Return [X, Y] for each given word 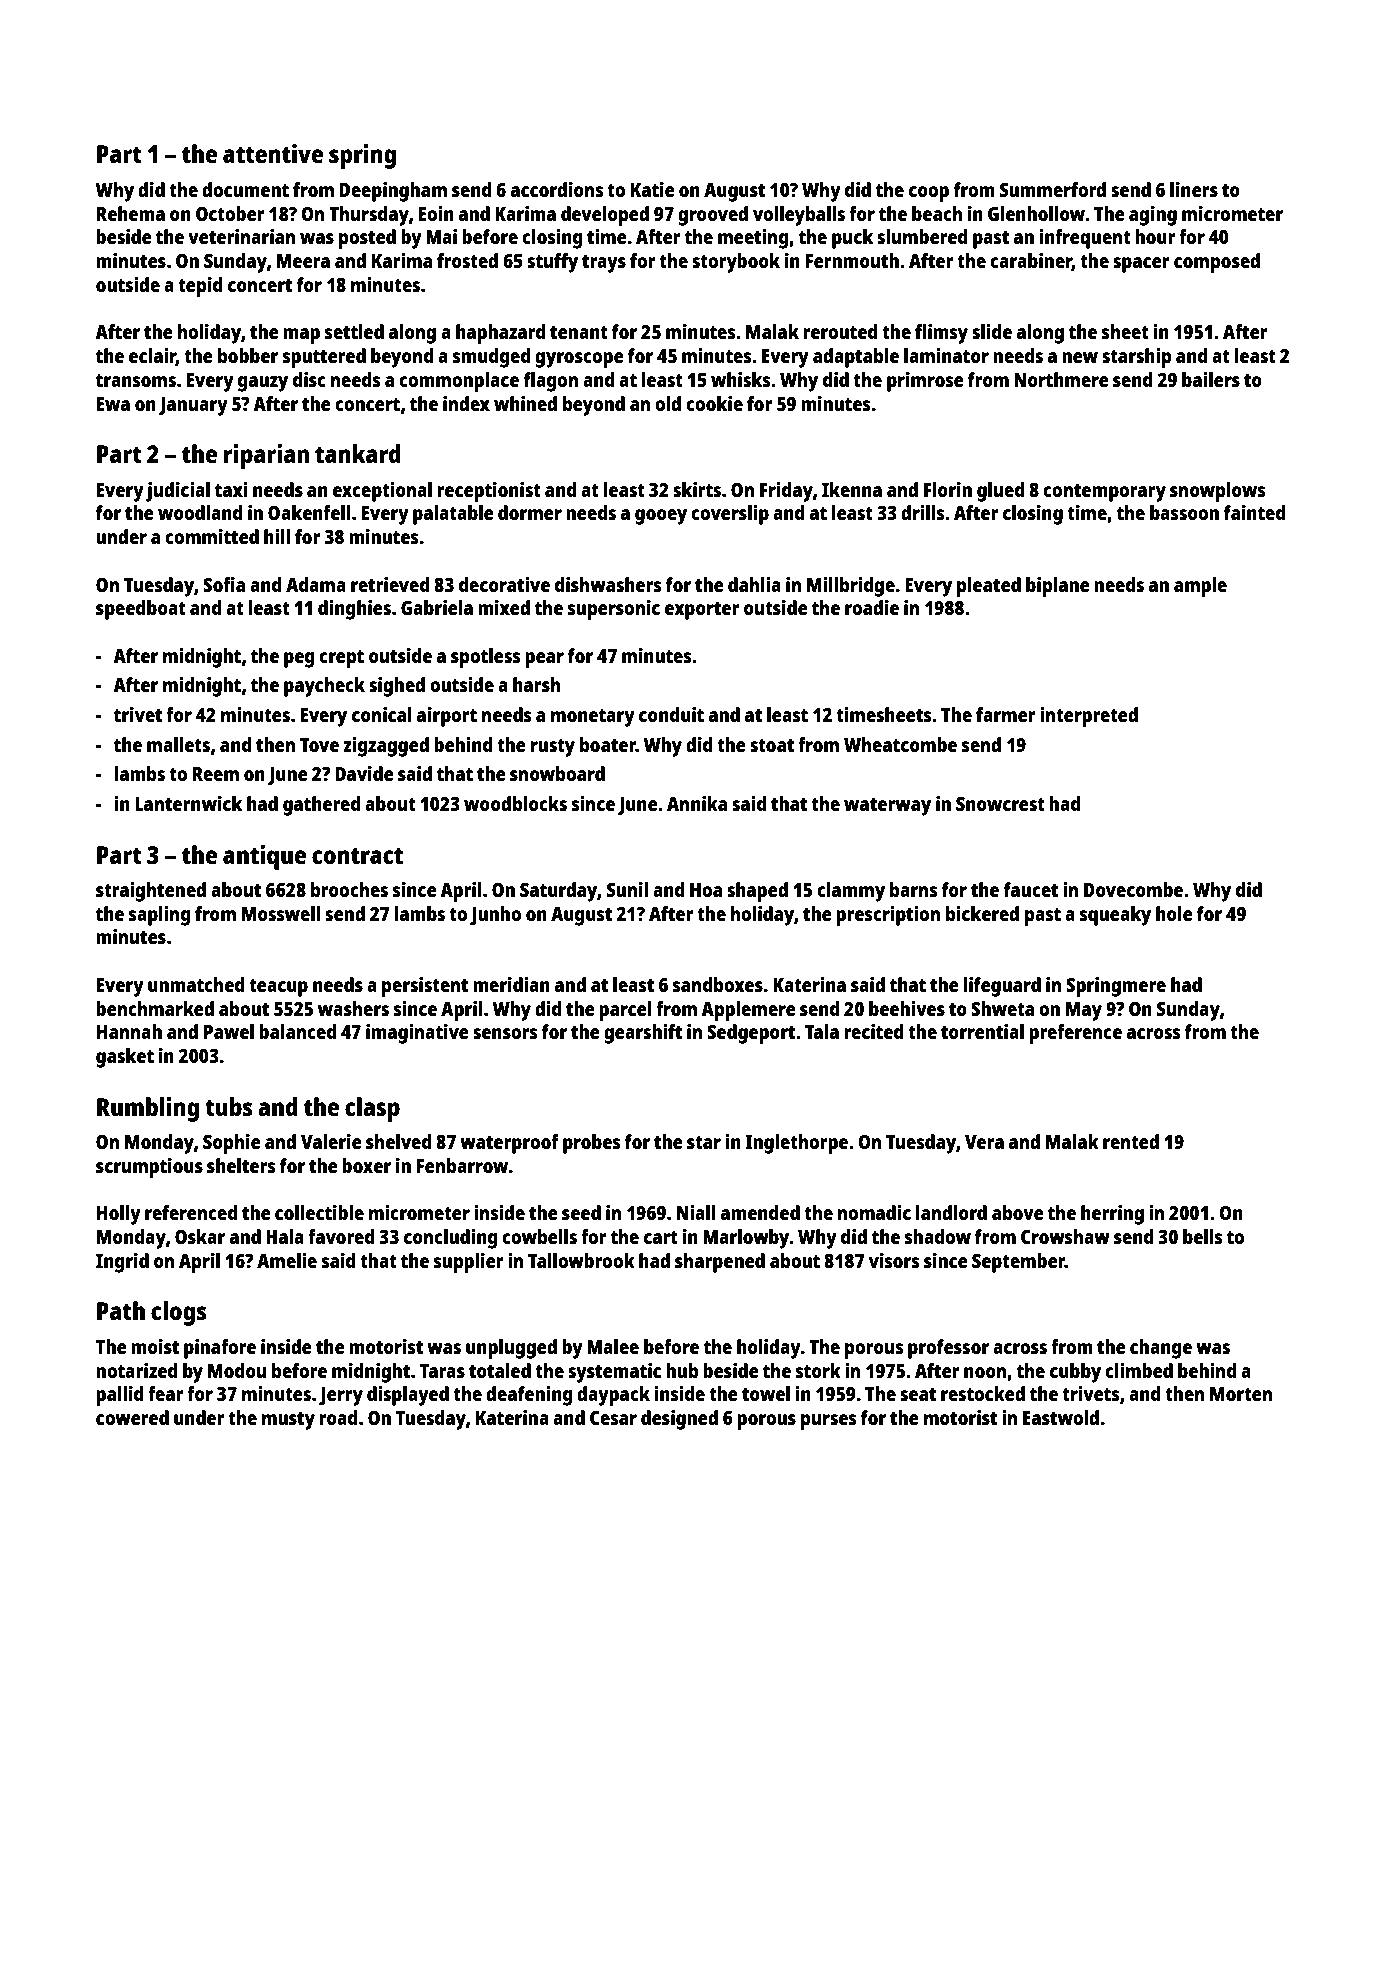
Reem [216, 774]
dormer [530, 512]
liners [1194, 189]
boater [608, 744]
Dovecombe [1133, 889]
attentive [273, 153]
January [193, 406]
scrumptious [149, 1168]
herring [1112, 1215]
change [1161, 1349]
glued [1000, 492]
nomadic [874, 1212]
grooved [713, 216]
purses [829, 1422]
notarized [136, 1370]
